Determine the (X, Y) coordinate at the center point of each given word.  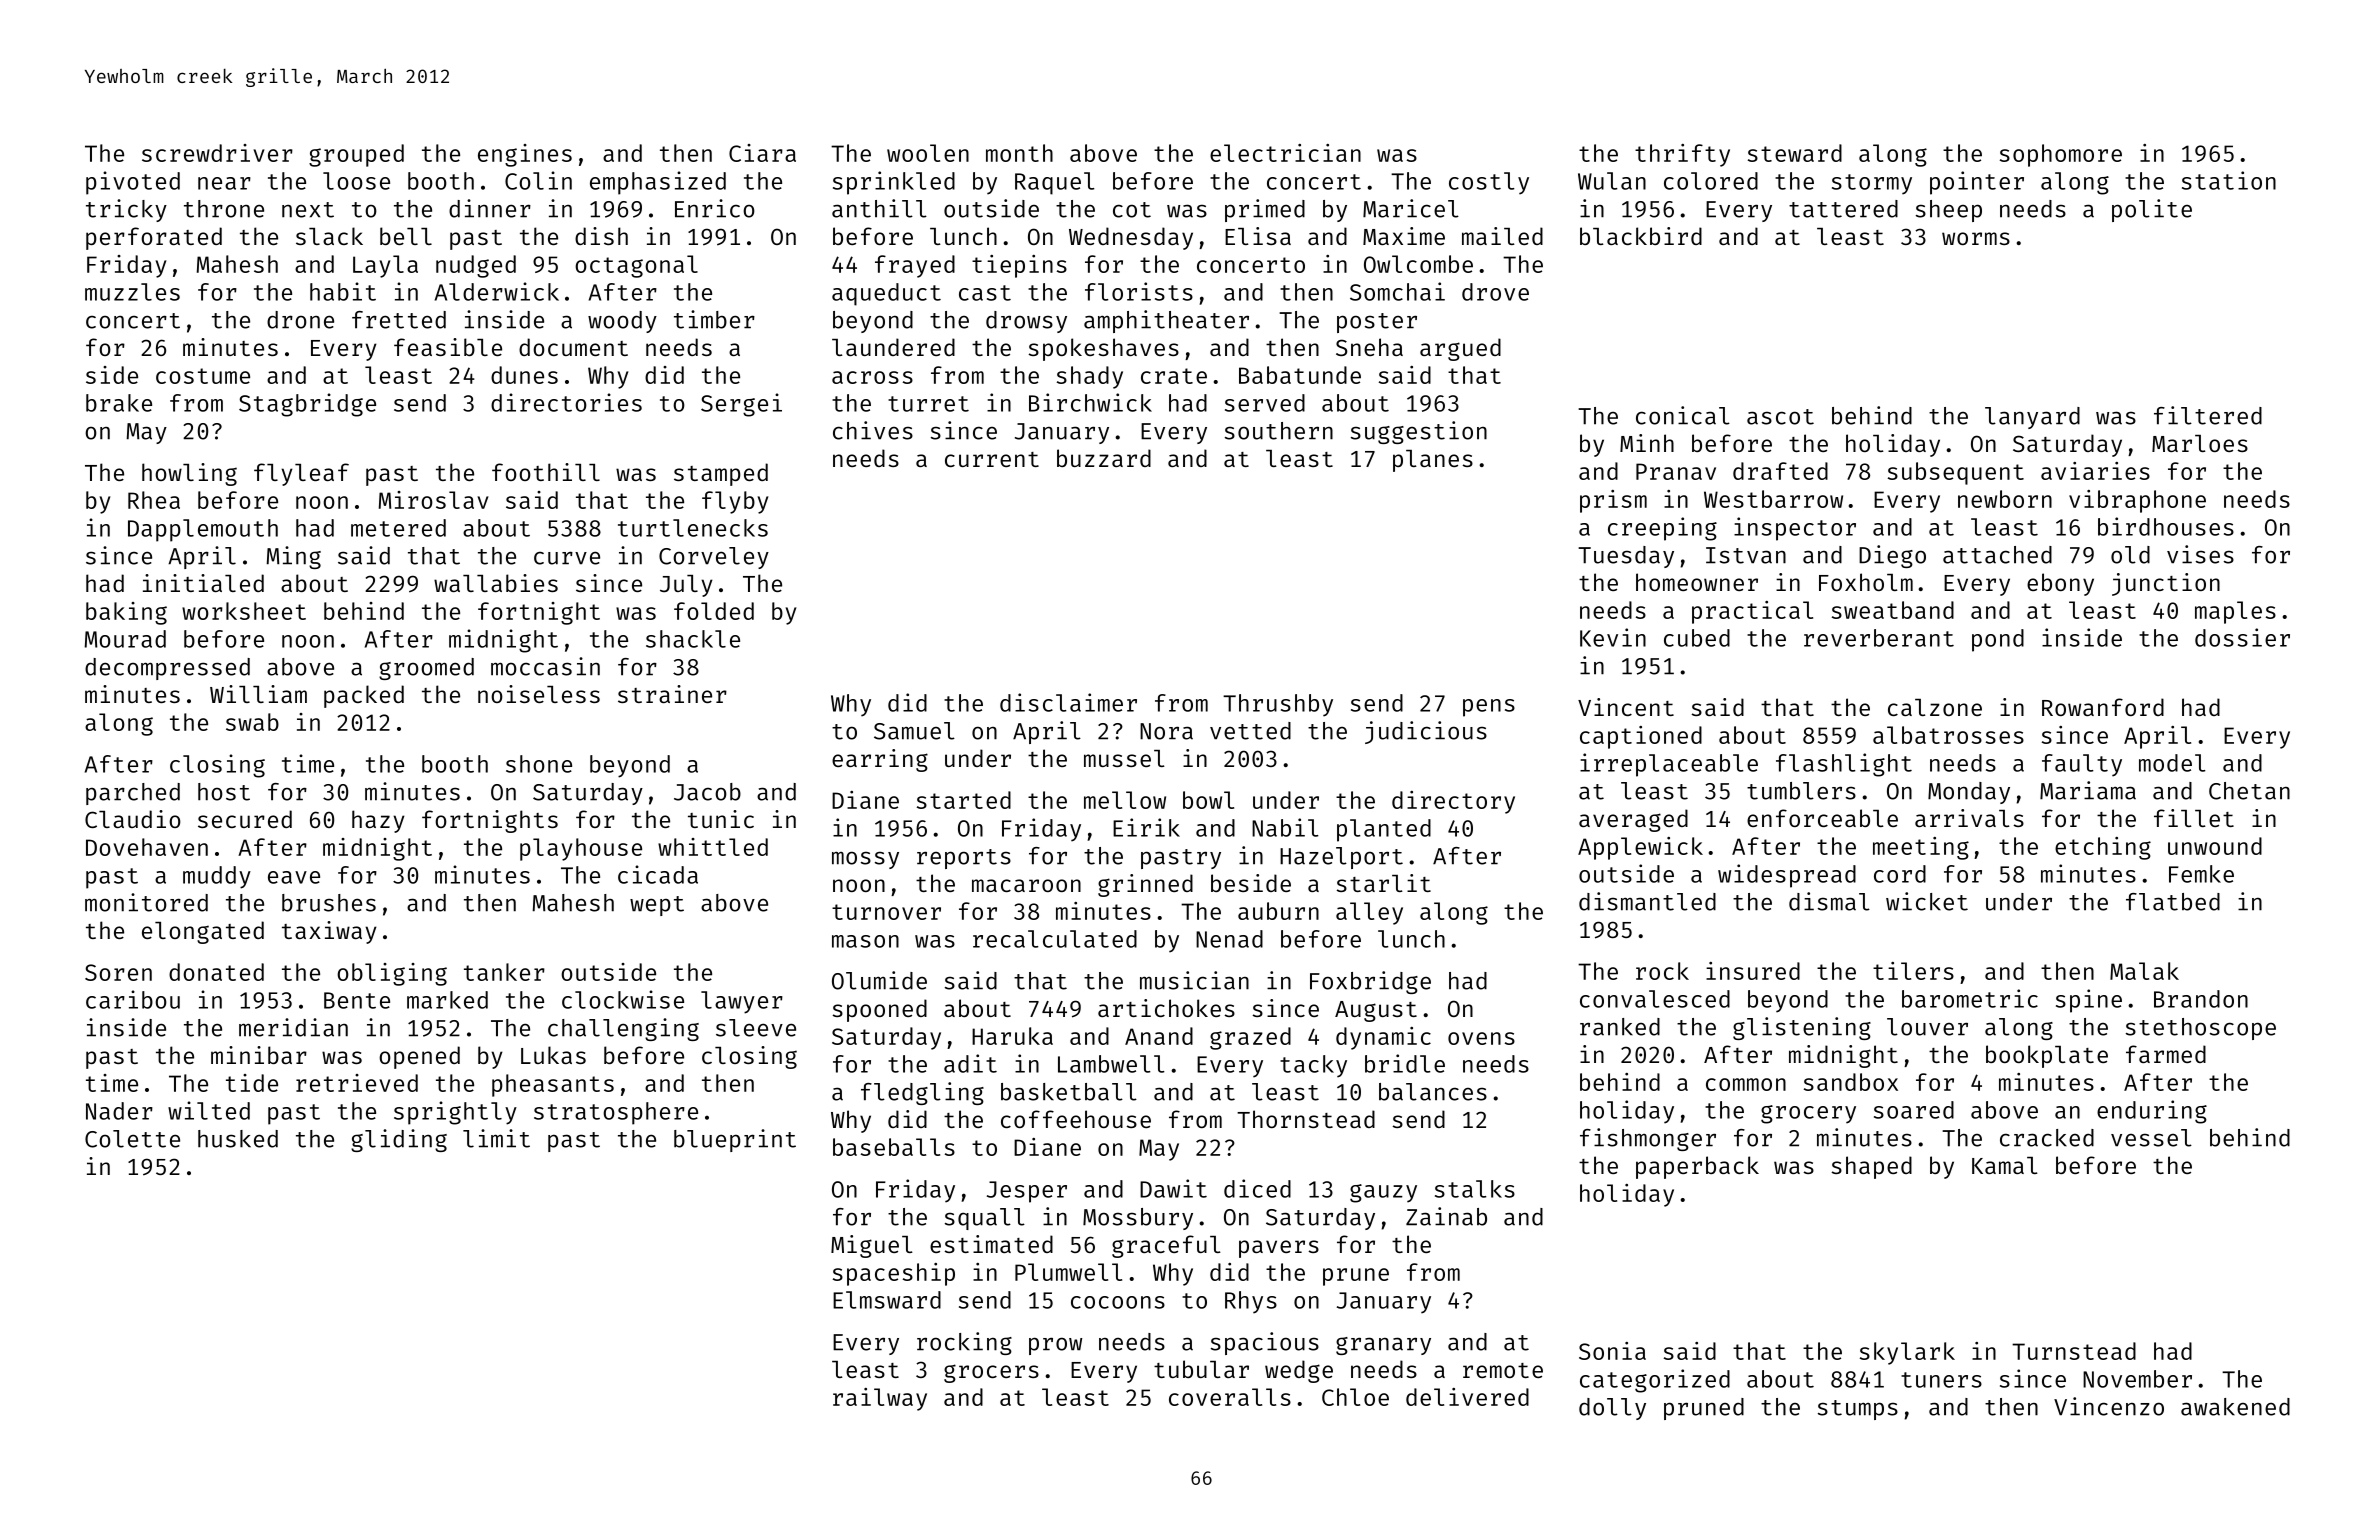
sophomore (2061, 155)
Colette (132, 1139)
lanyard (2032, 418)
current (992, 459)
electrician (1285, 153)
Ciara (762, 153)
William (258, 694)
